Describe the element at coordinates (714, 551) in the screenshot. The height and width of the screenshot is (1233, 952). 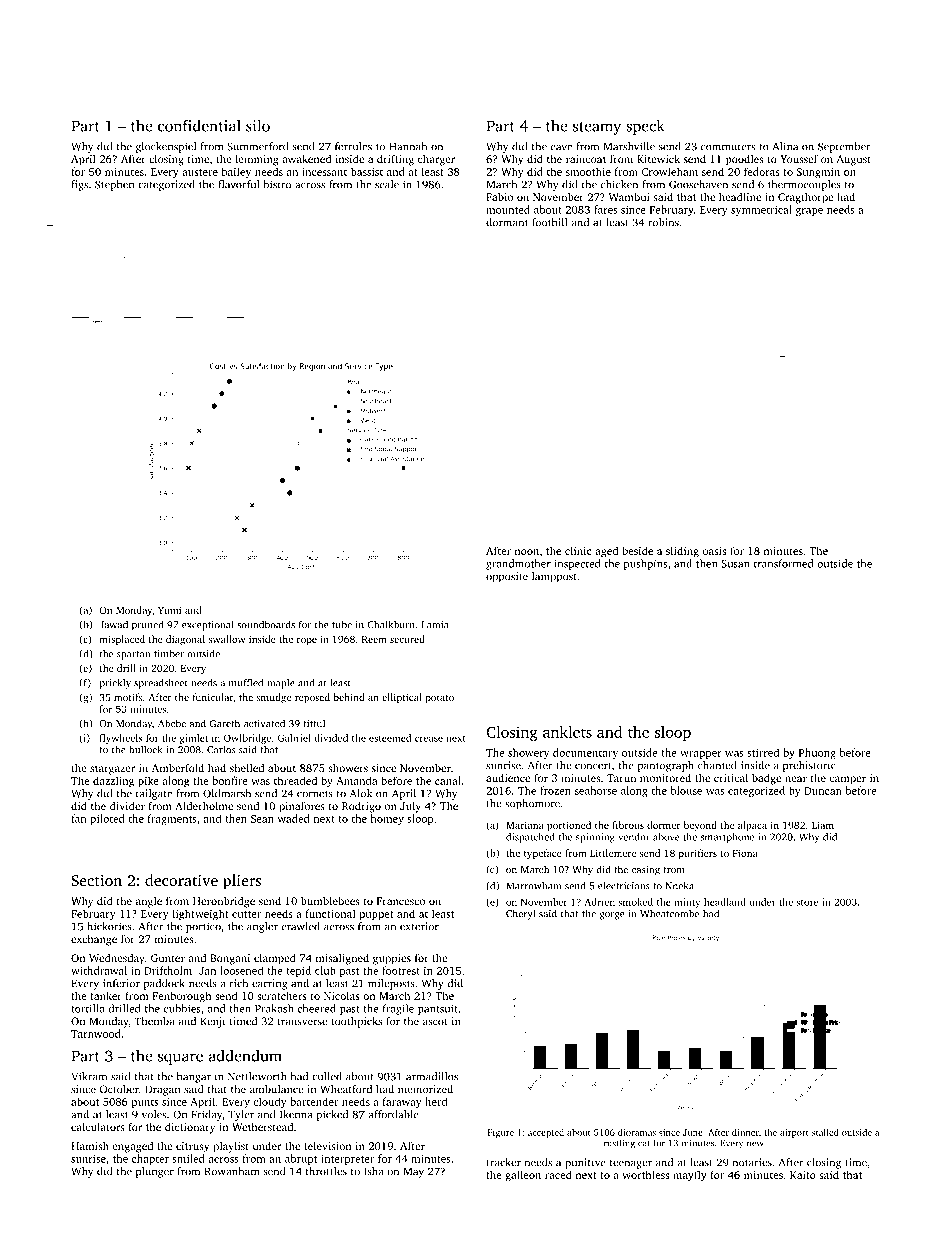
I see `oasis` at that location.
